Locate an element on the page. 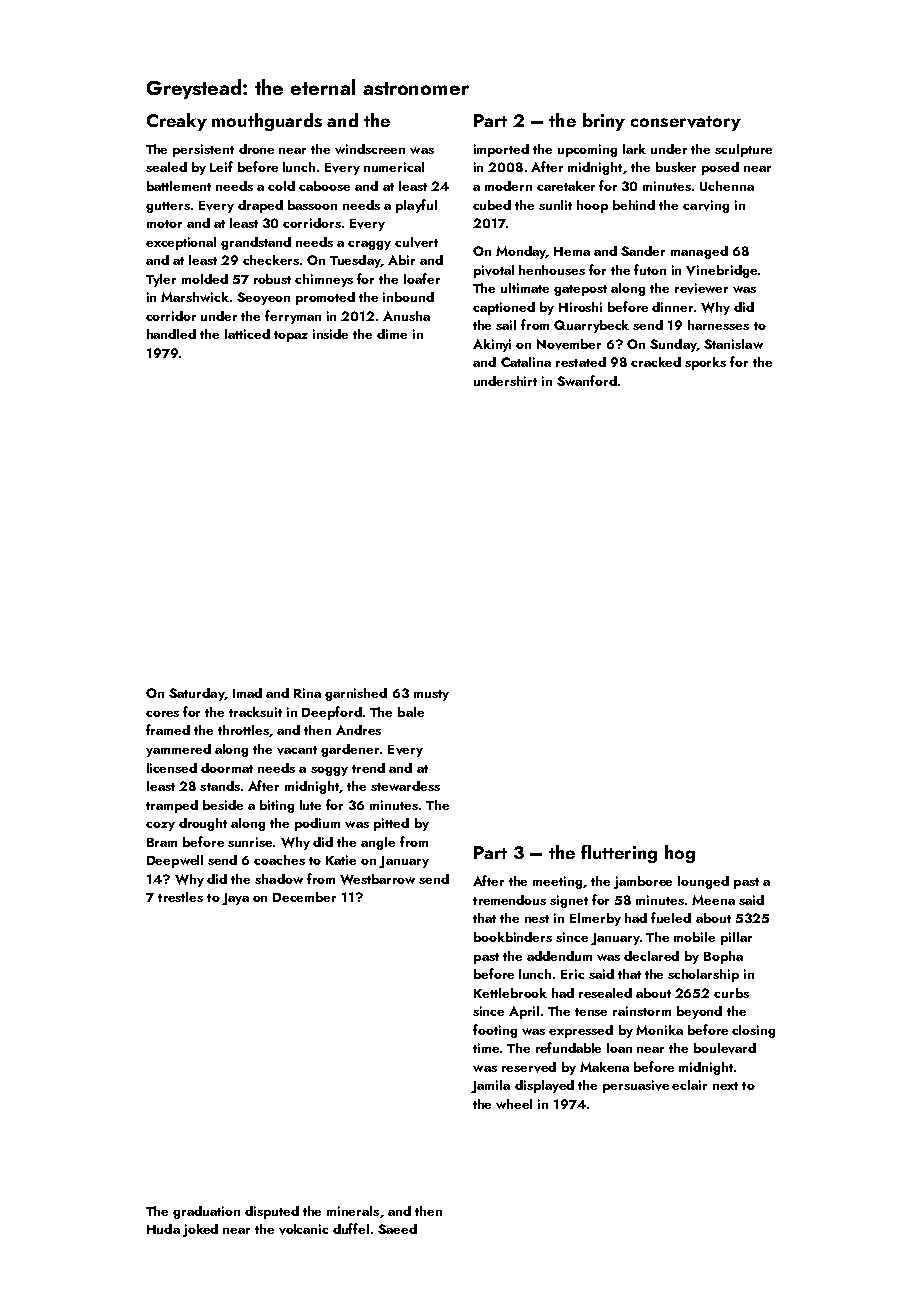 This image has height=1314, width=924. bale is located at coordinates (411, 712).
